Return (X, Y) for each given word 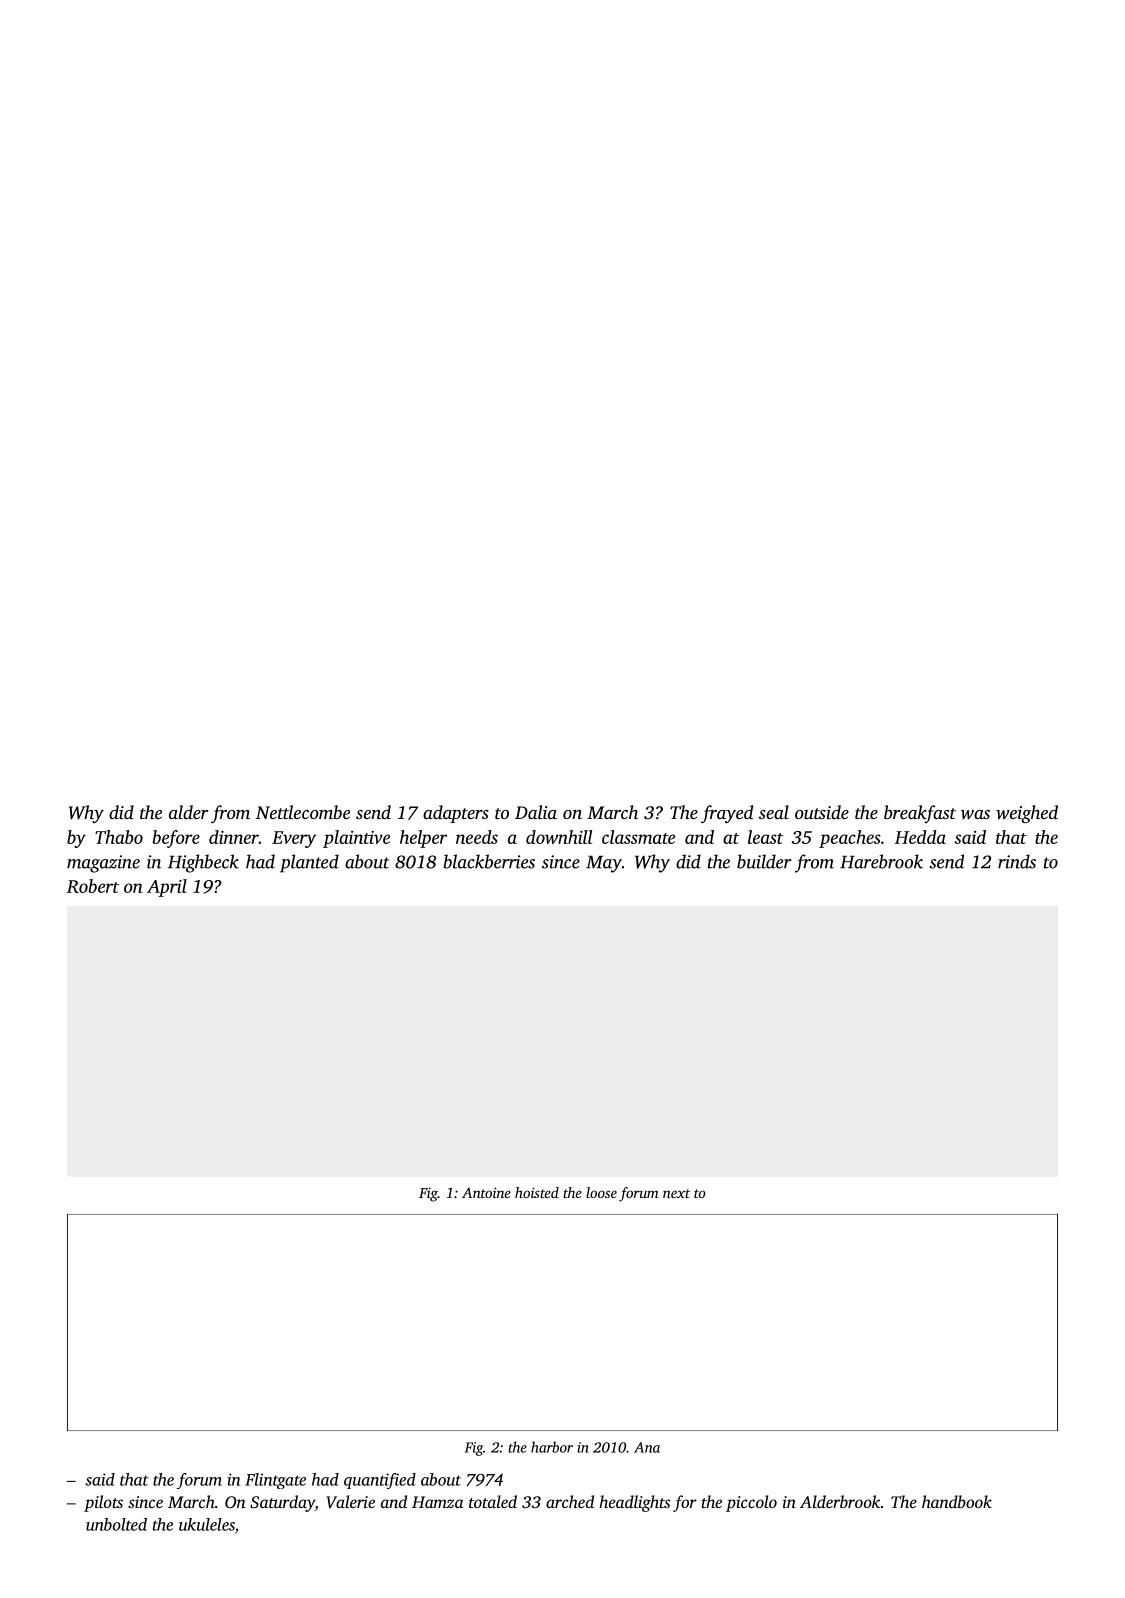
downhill (559, 837)
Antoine (486, 1192)
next (676, 1193)
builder (764, 861)
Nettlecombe (303, 812)
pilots (103, 1503)
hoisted (537, 1192)
